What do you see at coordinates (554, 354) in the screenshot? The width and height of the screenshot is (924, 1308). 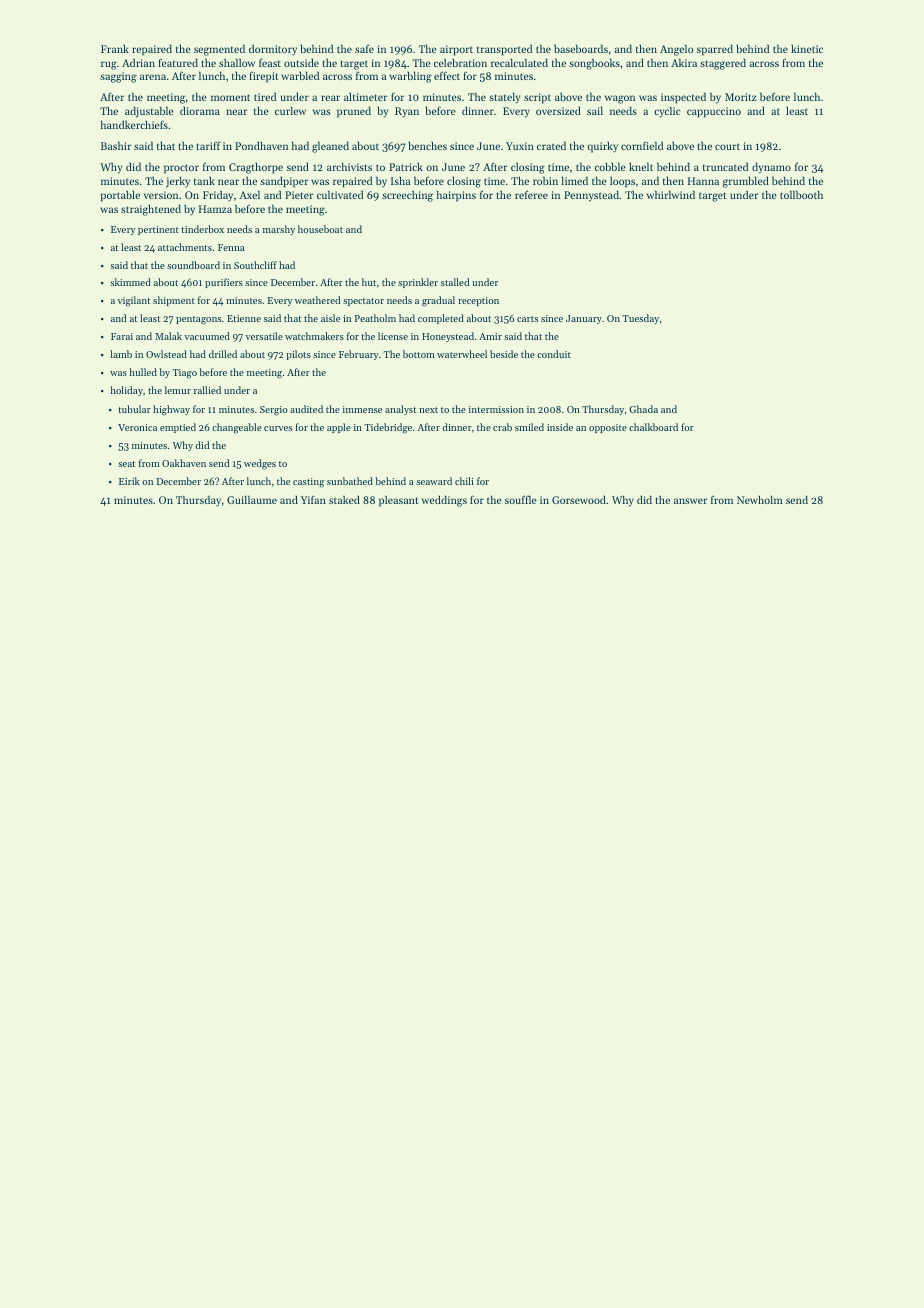 I see `conduit` at bounding box center [554, 354].
